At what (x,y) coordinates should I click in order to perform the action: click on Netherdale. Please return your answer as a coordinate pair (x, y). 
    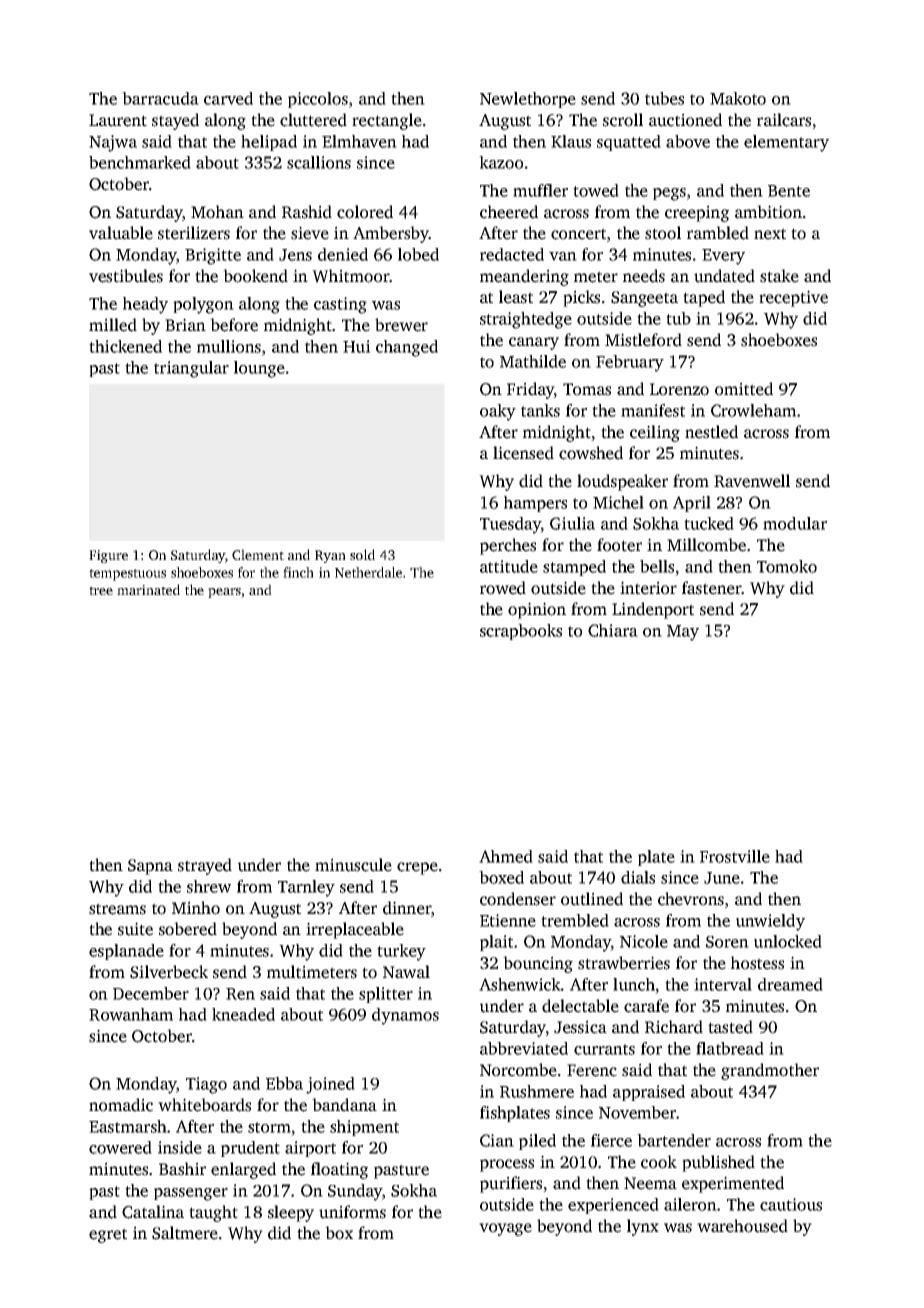
    Looking at the image, I should click on (368, 572).
